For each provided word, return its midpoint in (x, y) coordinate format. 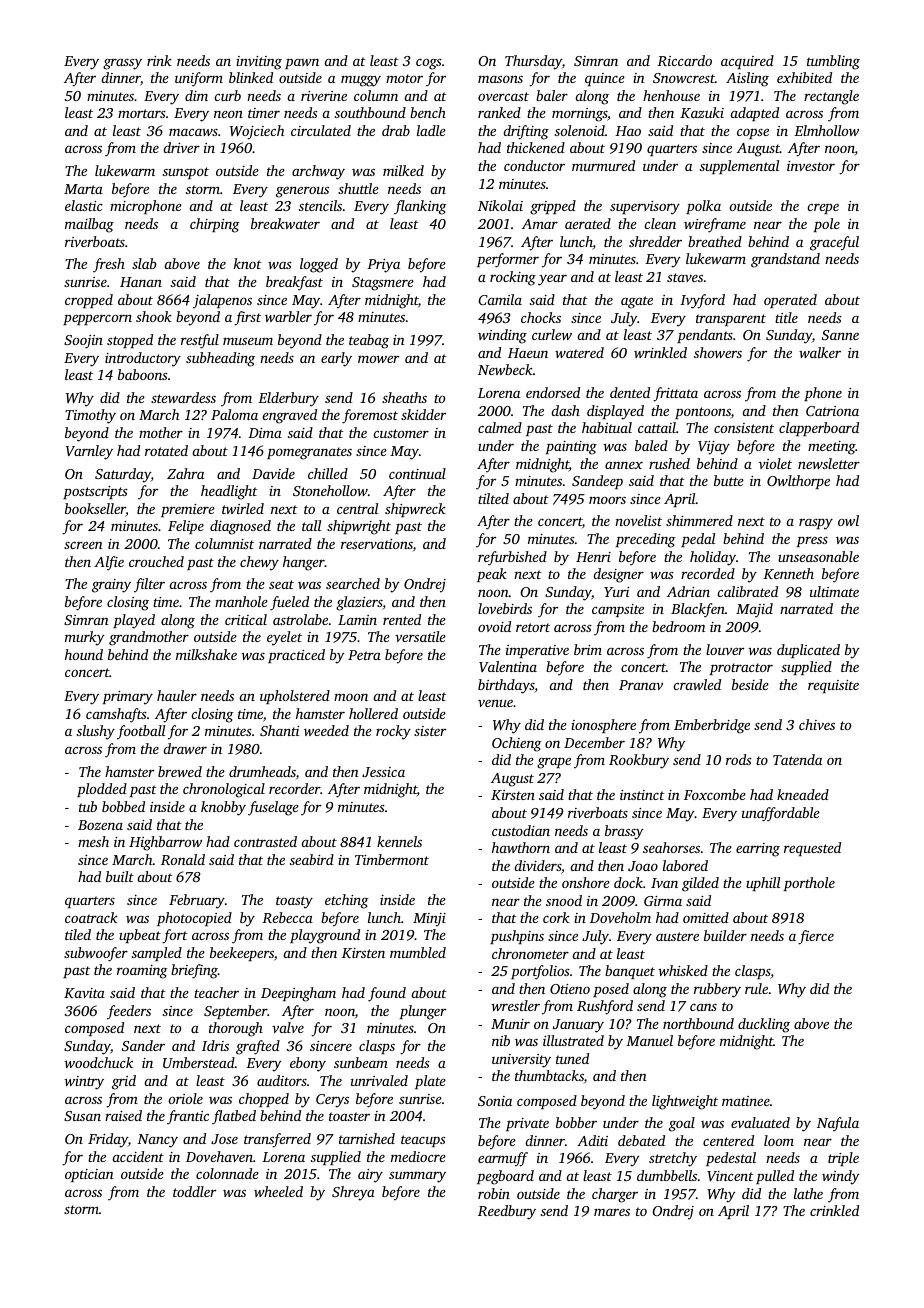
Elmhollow (826, 130)
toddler (194, 1191)
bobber (576, 1122)
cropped (89, 301)
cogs (429, 64)
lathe (808, 1193)
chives (817, 724)
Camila (500, 299)
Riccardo (684, 60)
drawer (185, 748)
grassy (122, 64)
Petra (364, 655)
